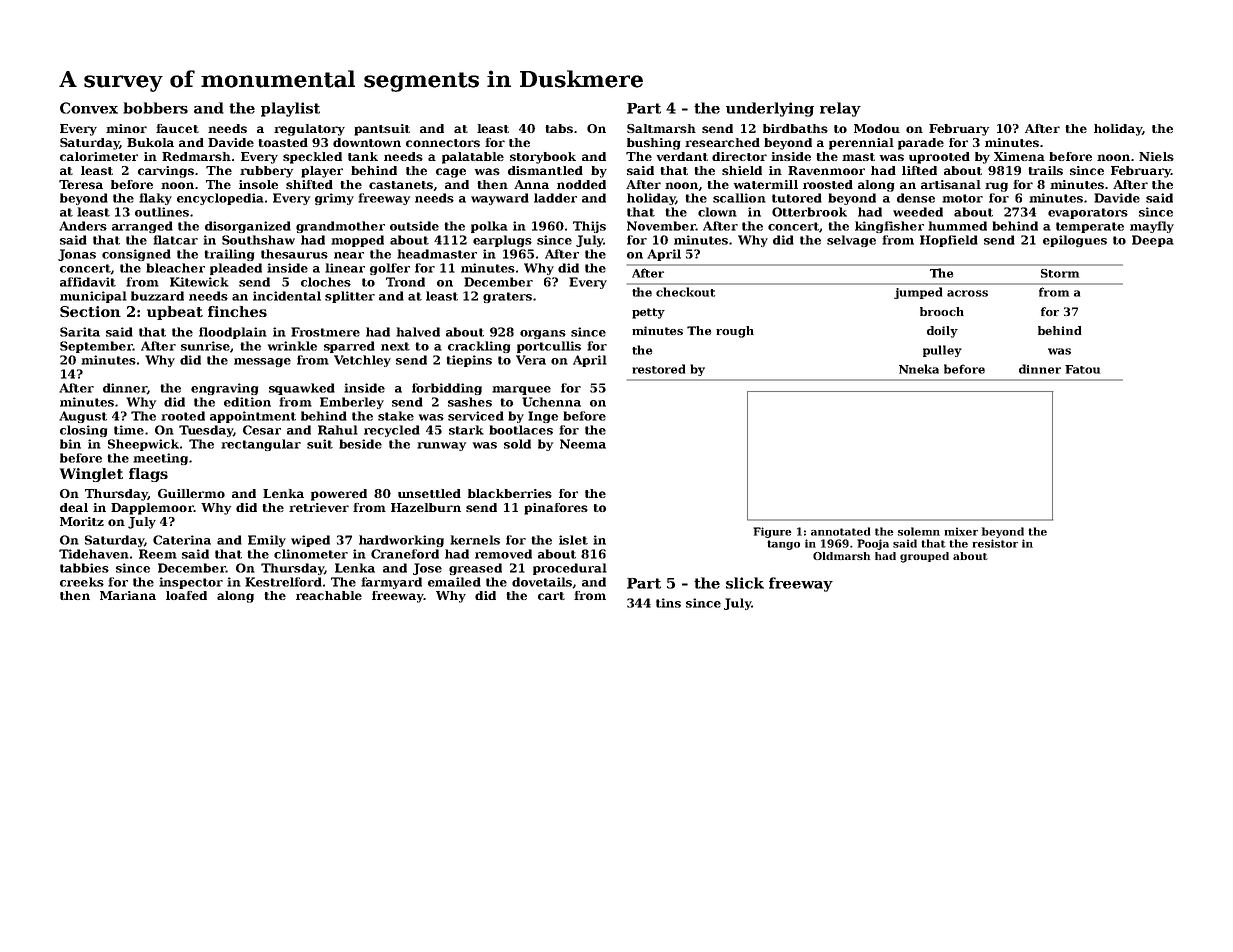  Describe the element at coordinates (80, 332) in the screenshot. I see `Sarita` at that location.
